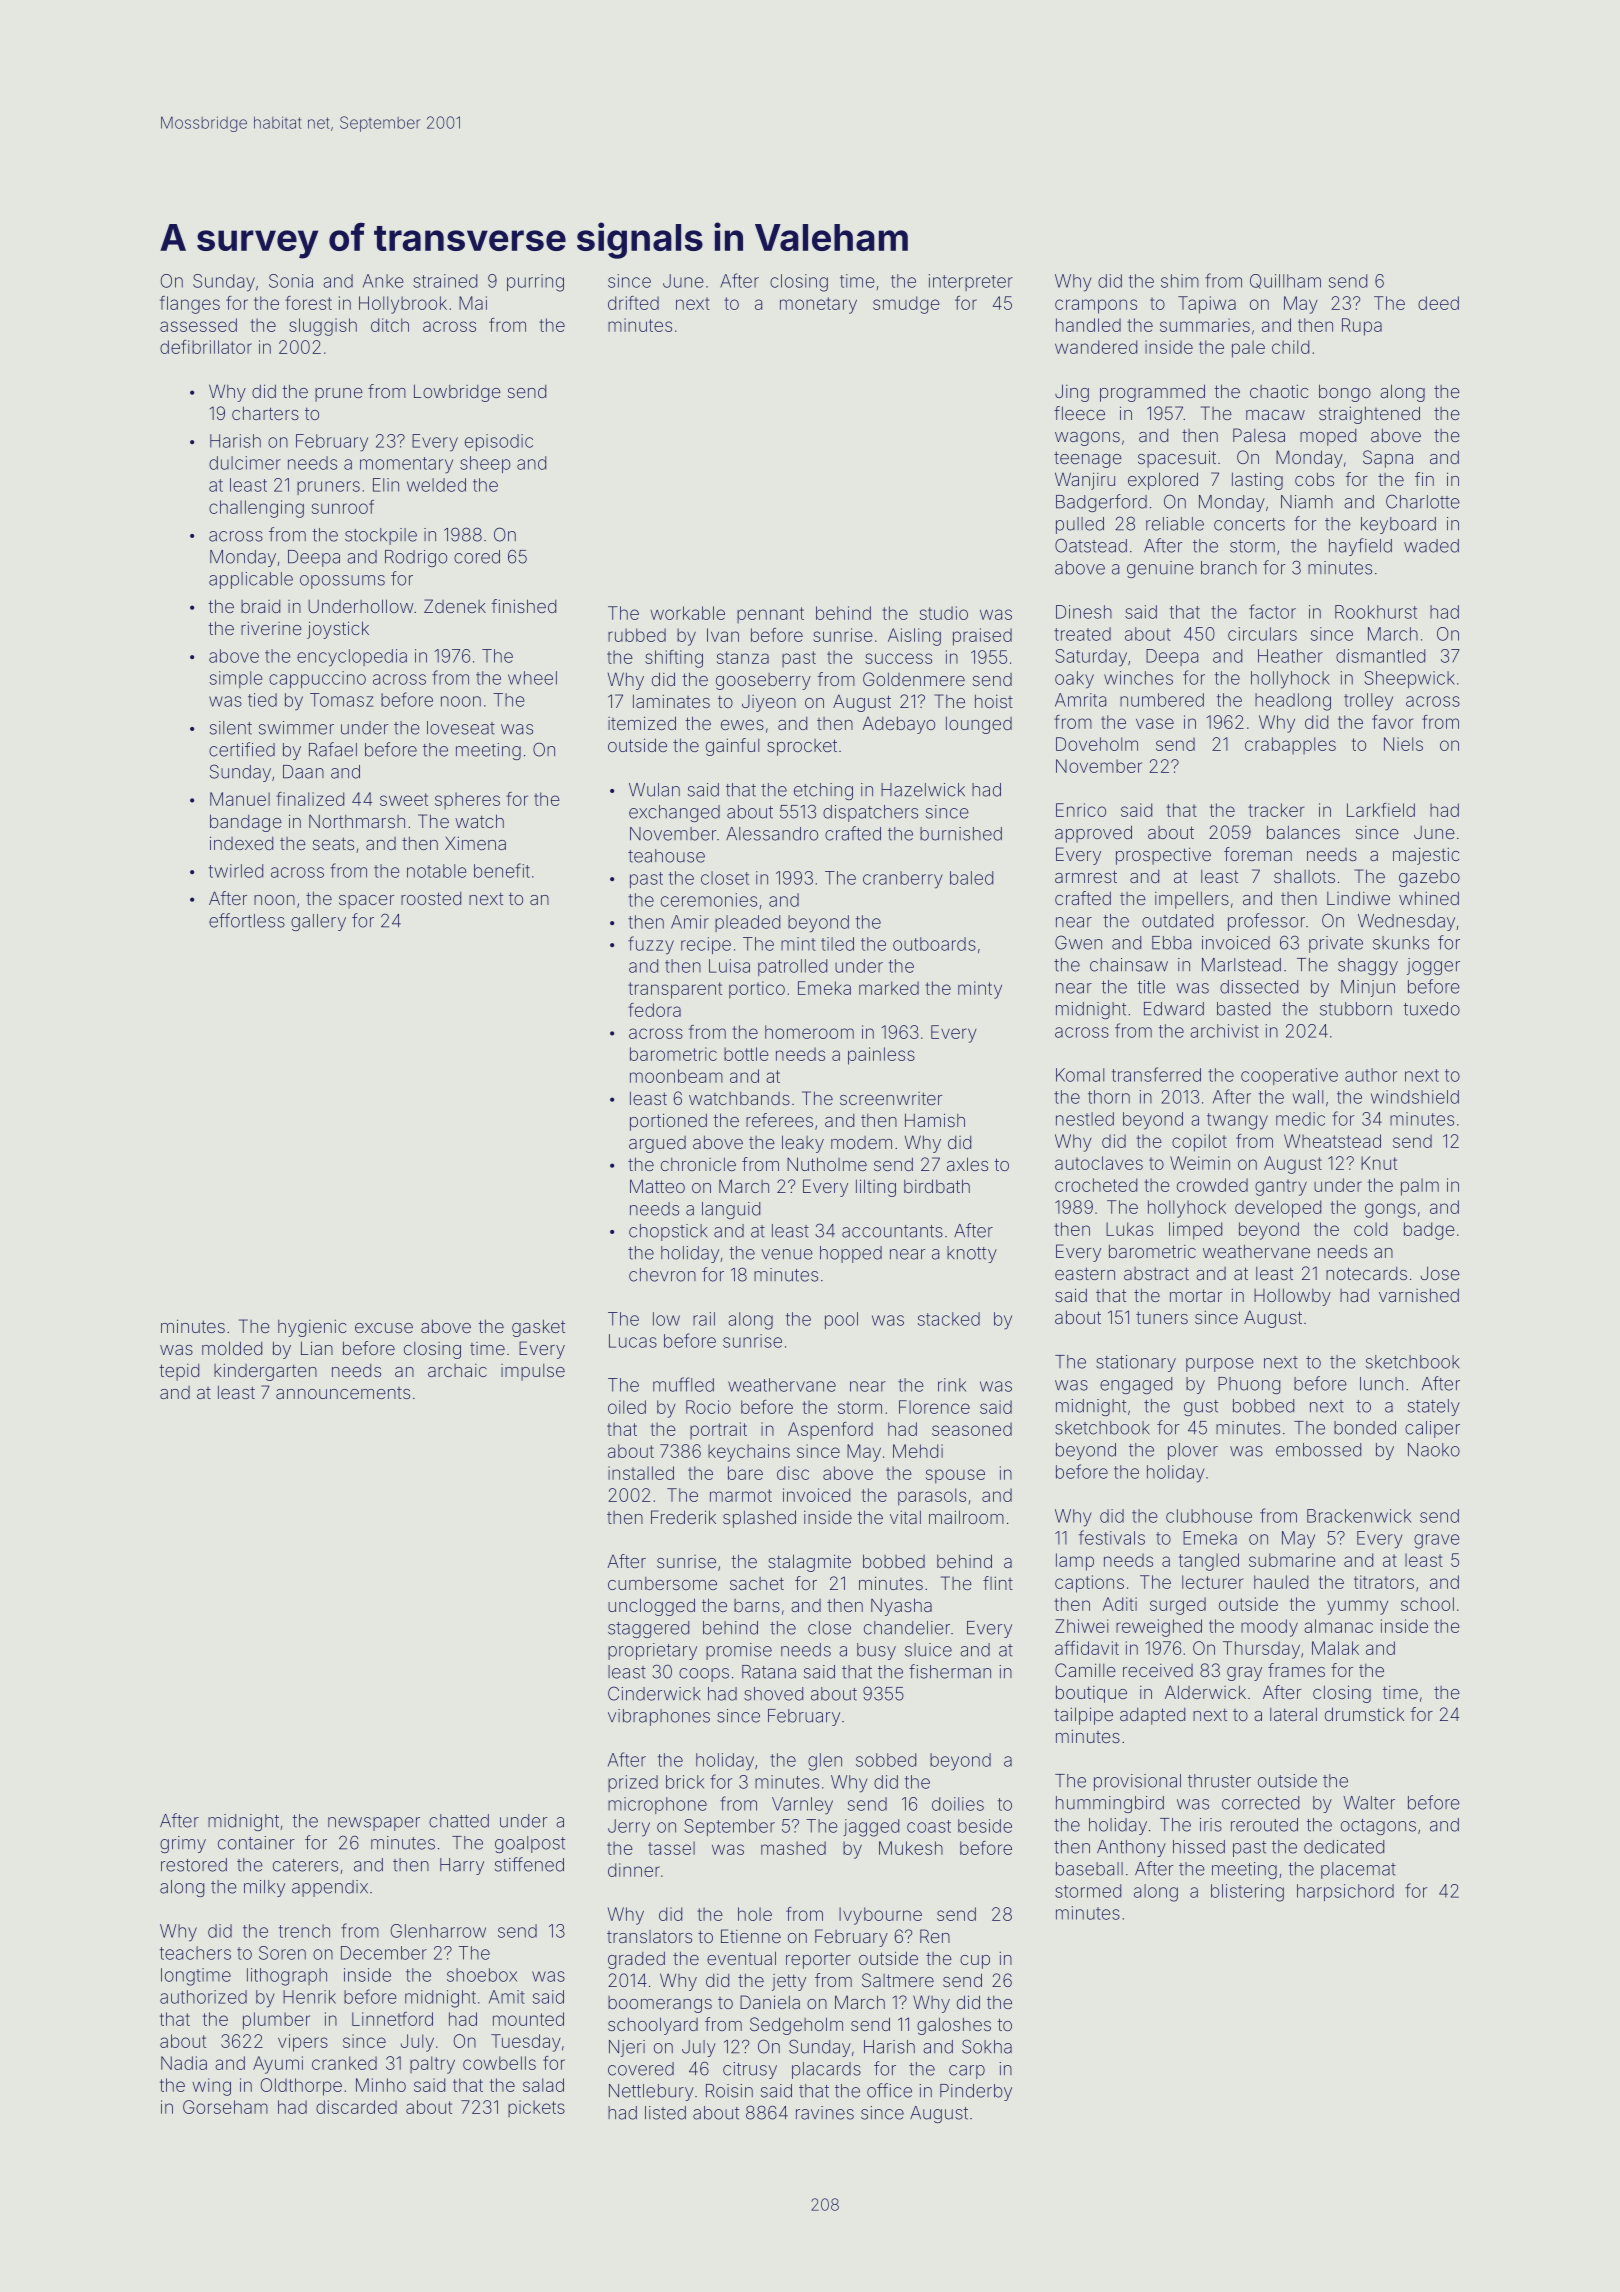  What do you see at coordinates (950, 1671) in the image?
I see `fisherman` at bounding box center [950, 1671].
